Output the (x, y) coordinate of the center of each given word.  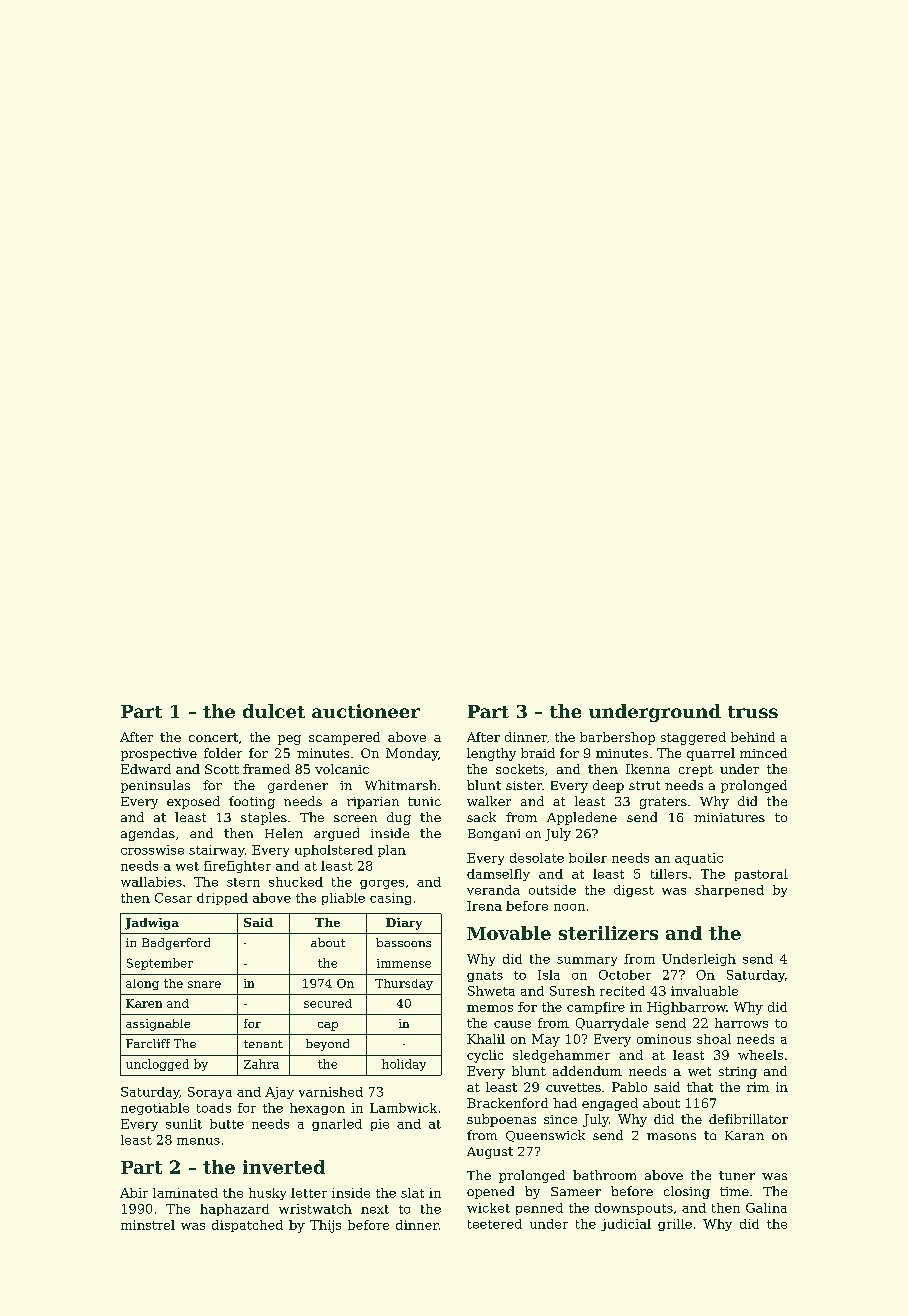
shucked (296, 882)
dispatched (247, 1226)
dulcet (274, 711)
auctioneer (366, 711)
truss (753, 712)
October (625, 975)
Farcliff (148, 1043)
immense (404, 963)
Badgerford (176, 944)
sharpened (729, 891)
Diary (404, 924)
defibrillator (748, 1119)
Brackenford (507, 1103)
